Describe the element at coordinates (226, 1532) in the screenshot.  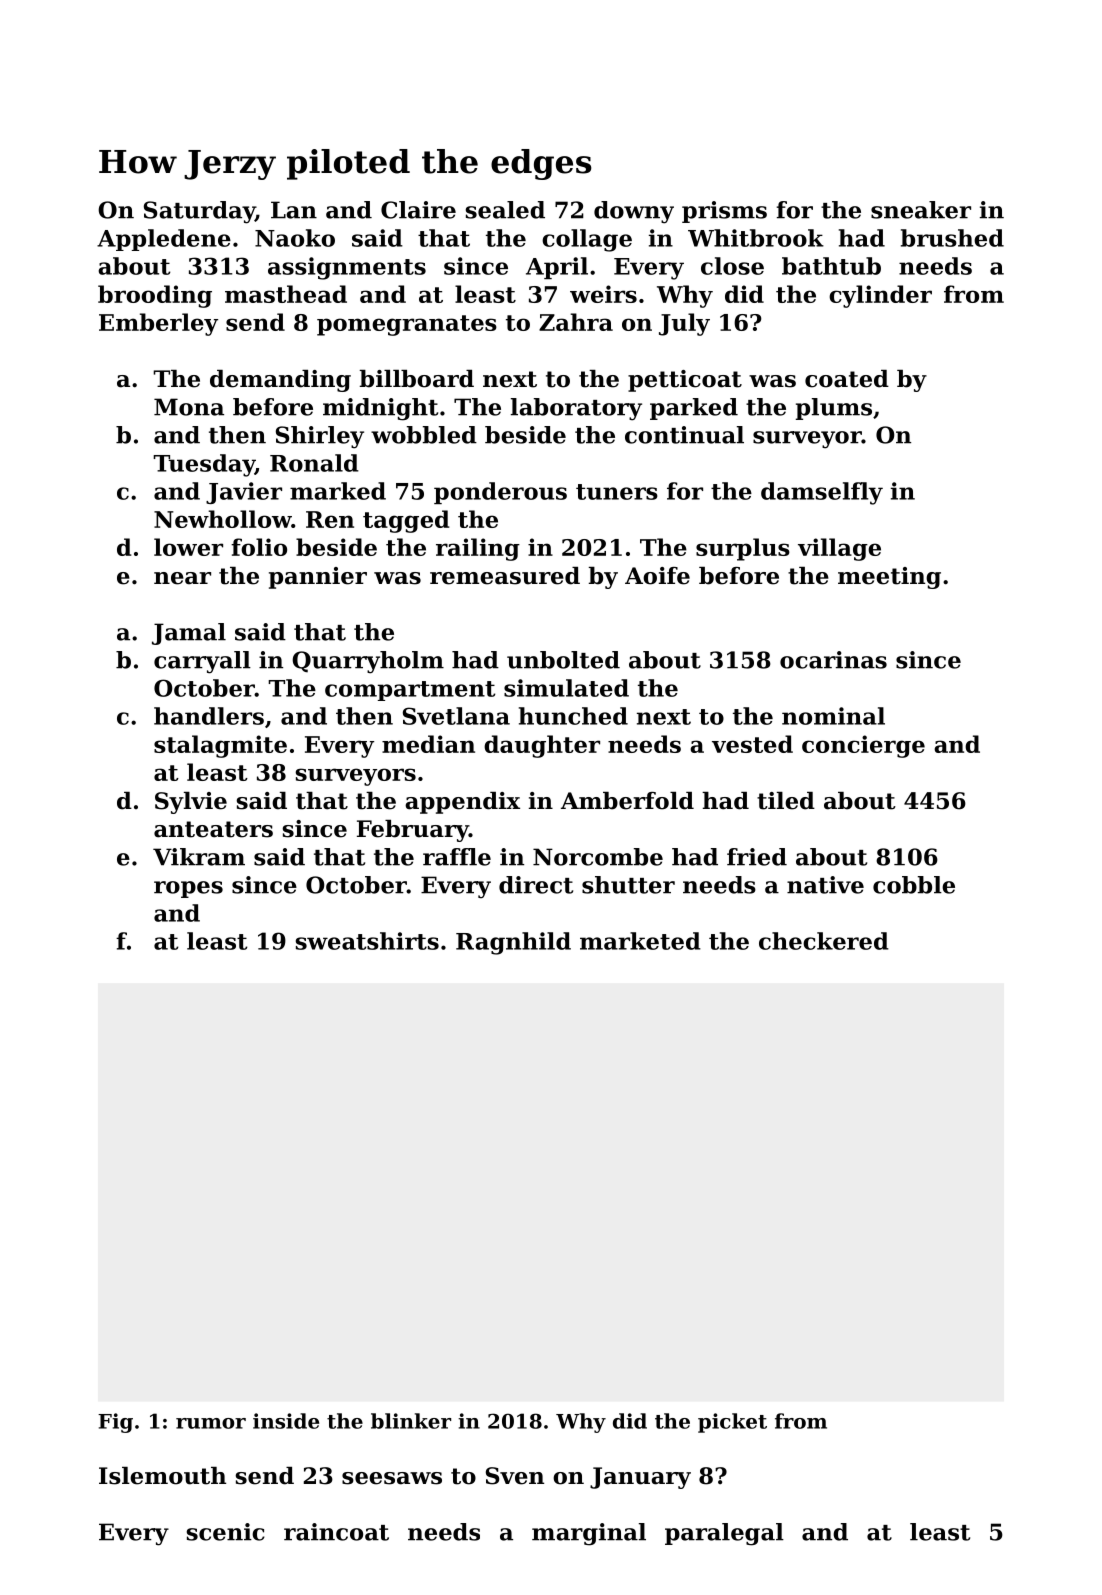
I see `scenic` at that location.
